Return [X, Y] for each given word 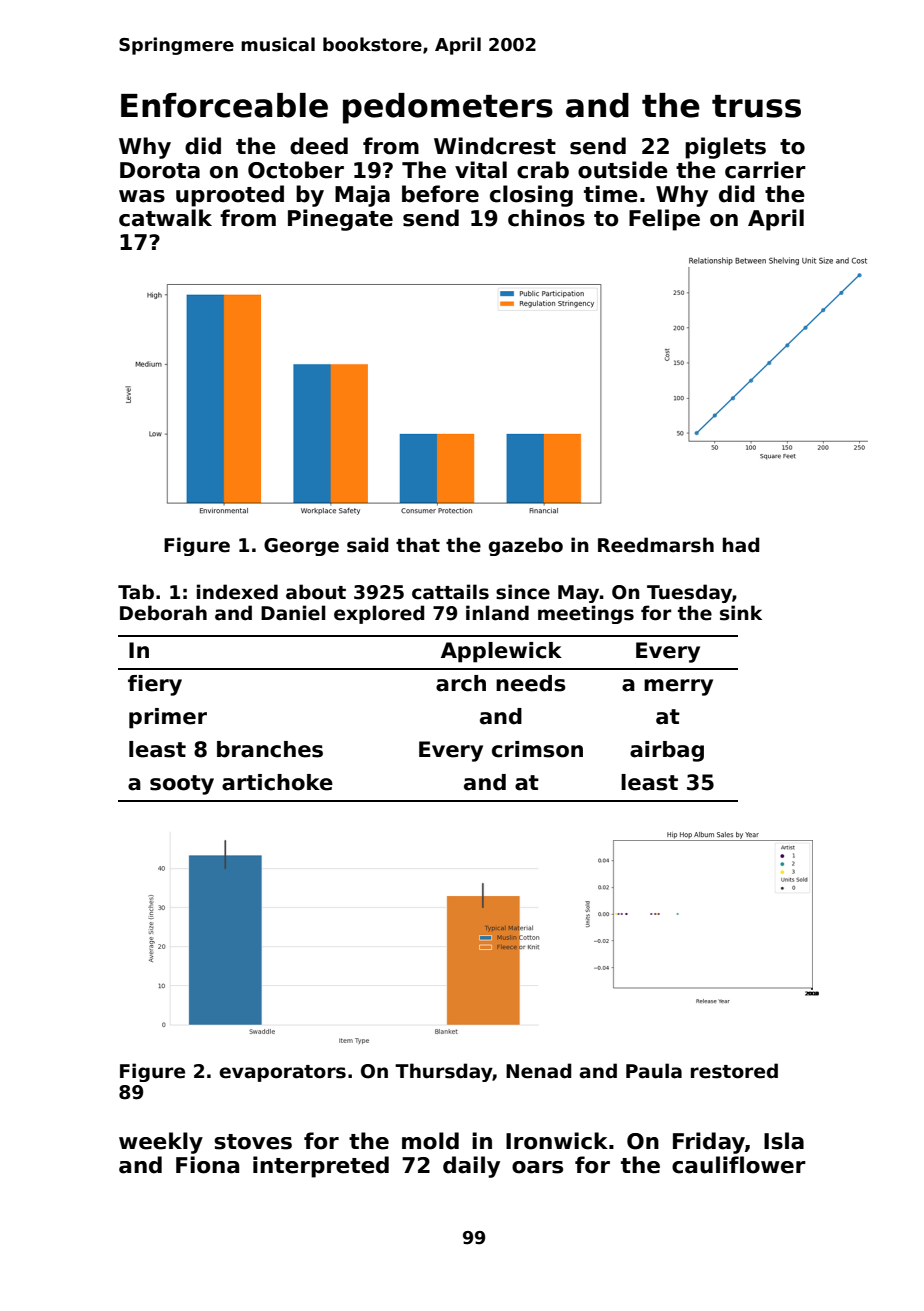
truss [756, 106]
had [741, 545]
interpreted [321, 1167]
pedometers [448, 108]
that [418, 545]
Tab [136, 592]
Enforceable [224, 105]
